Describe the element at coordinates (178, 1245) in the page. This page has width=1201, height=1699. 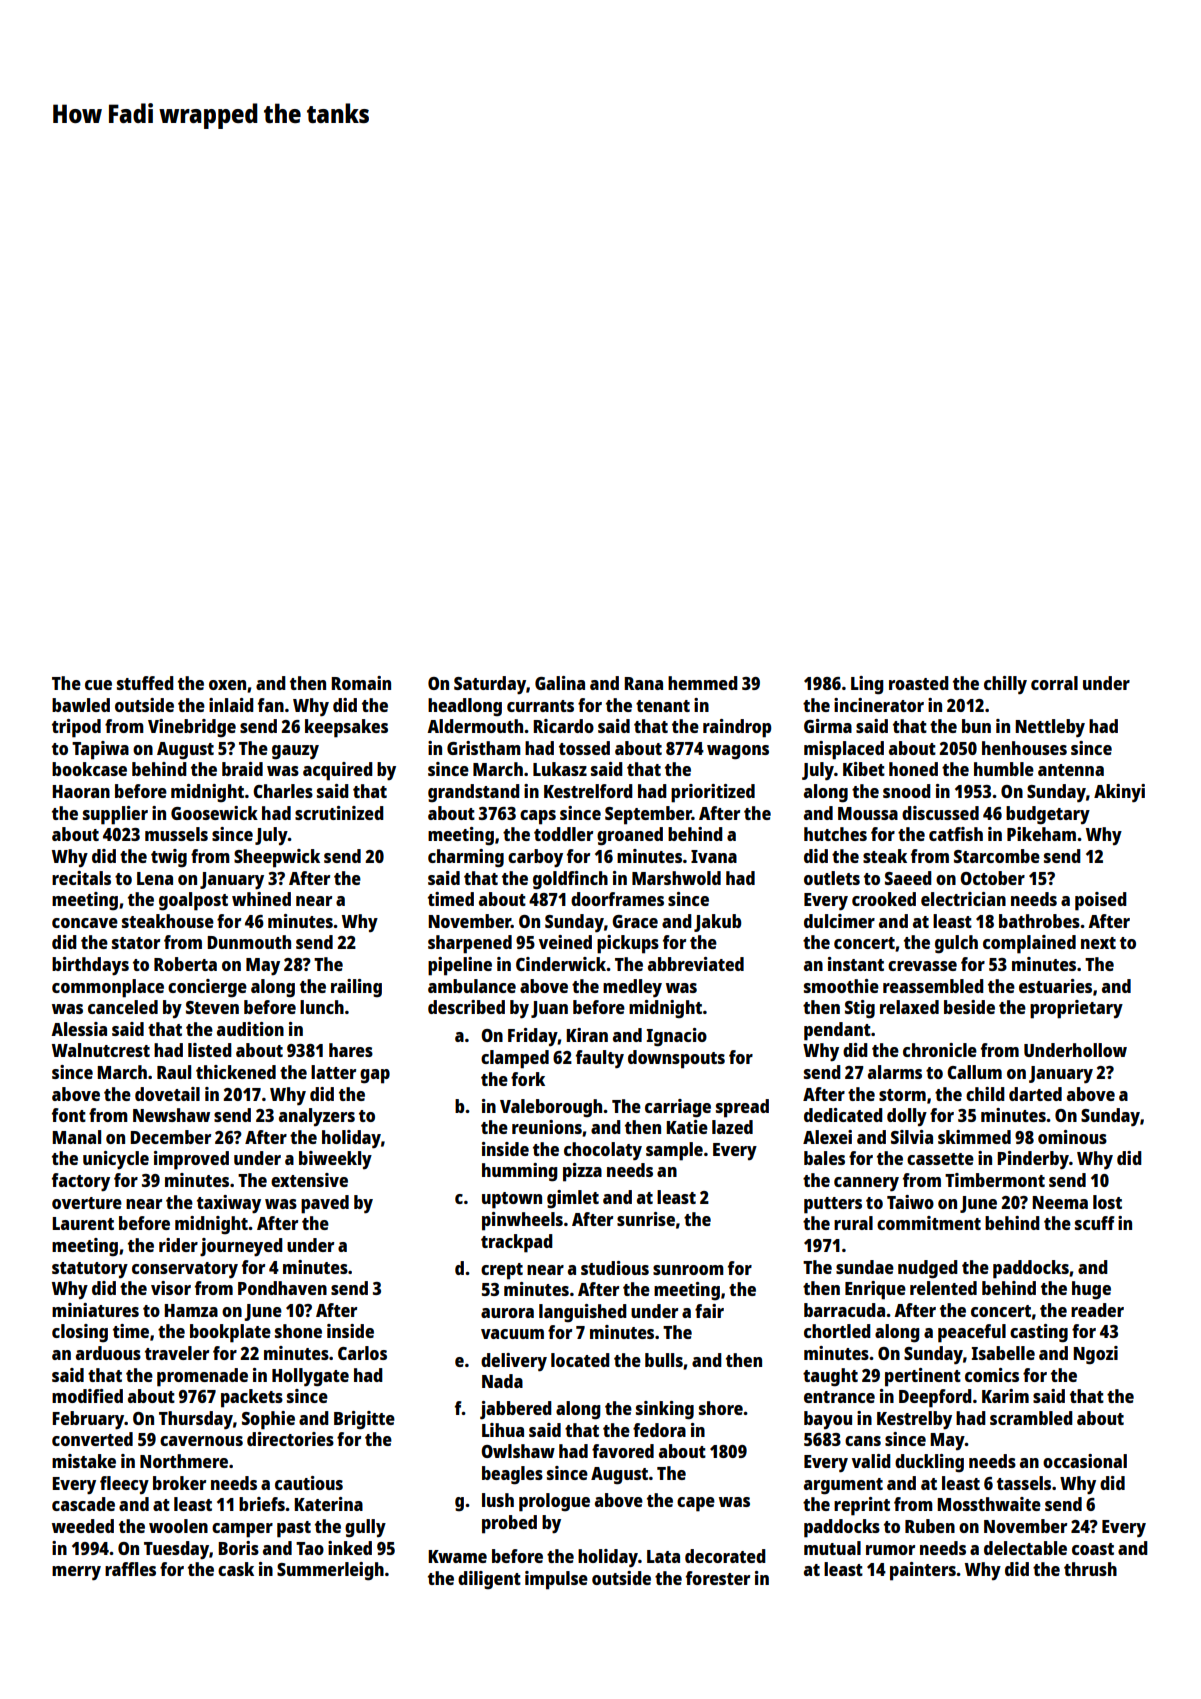
I see `rider` at that location.
